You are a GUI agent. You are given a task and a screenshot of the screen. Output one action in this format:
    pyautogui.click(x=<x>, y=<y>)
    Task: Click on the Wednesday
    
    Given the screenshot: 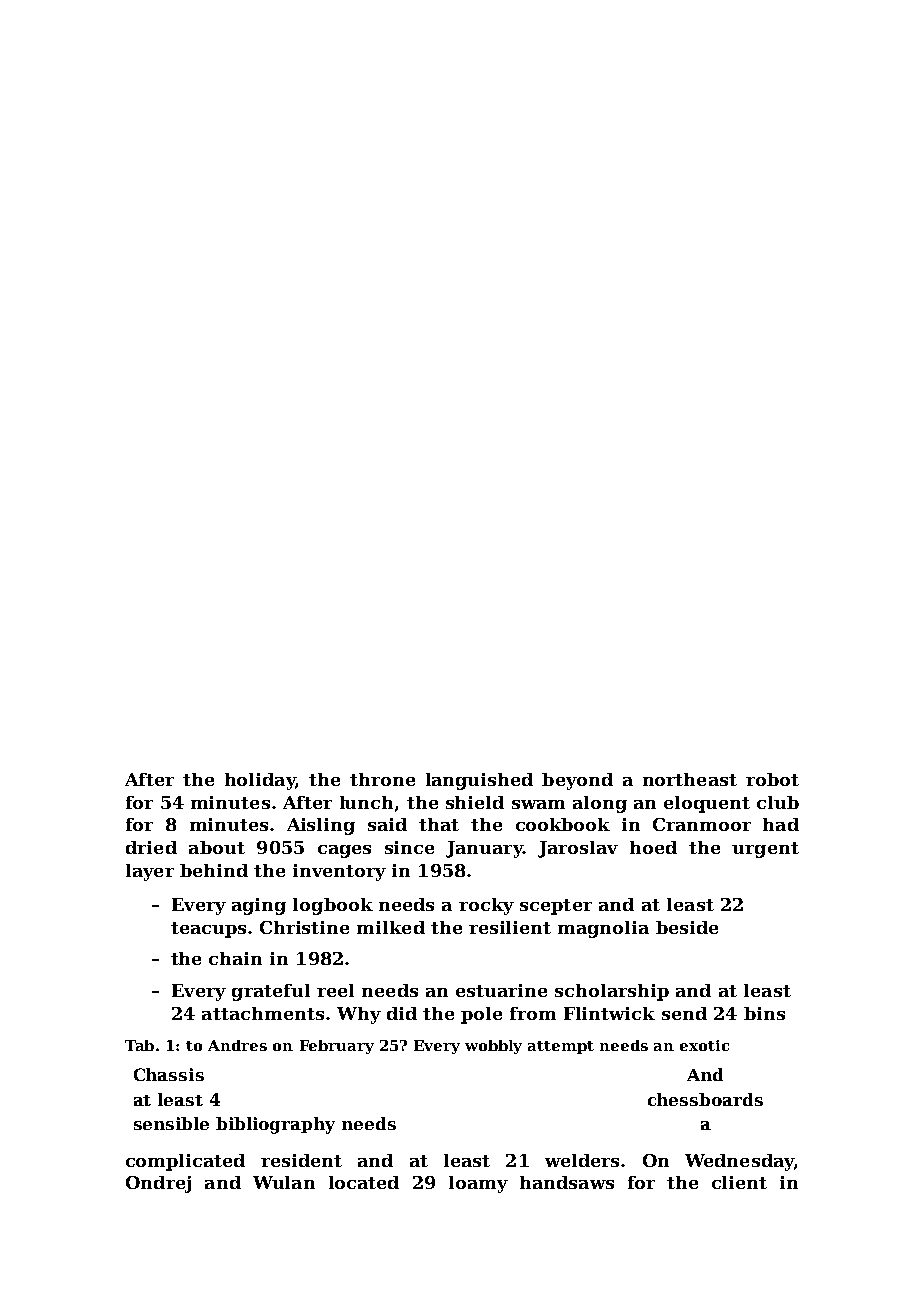 What is the action you would take?
    pyautogui.click(x=739, y=1162)
